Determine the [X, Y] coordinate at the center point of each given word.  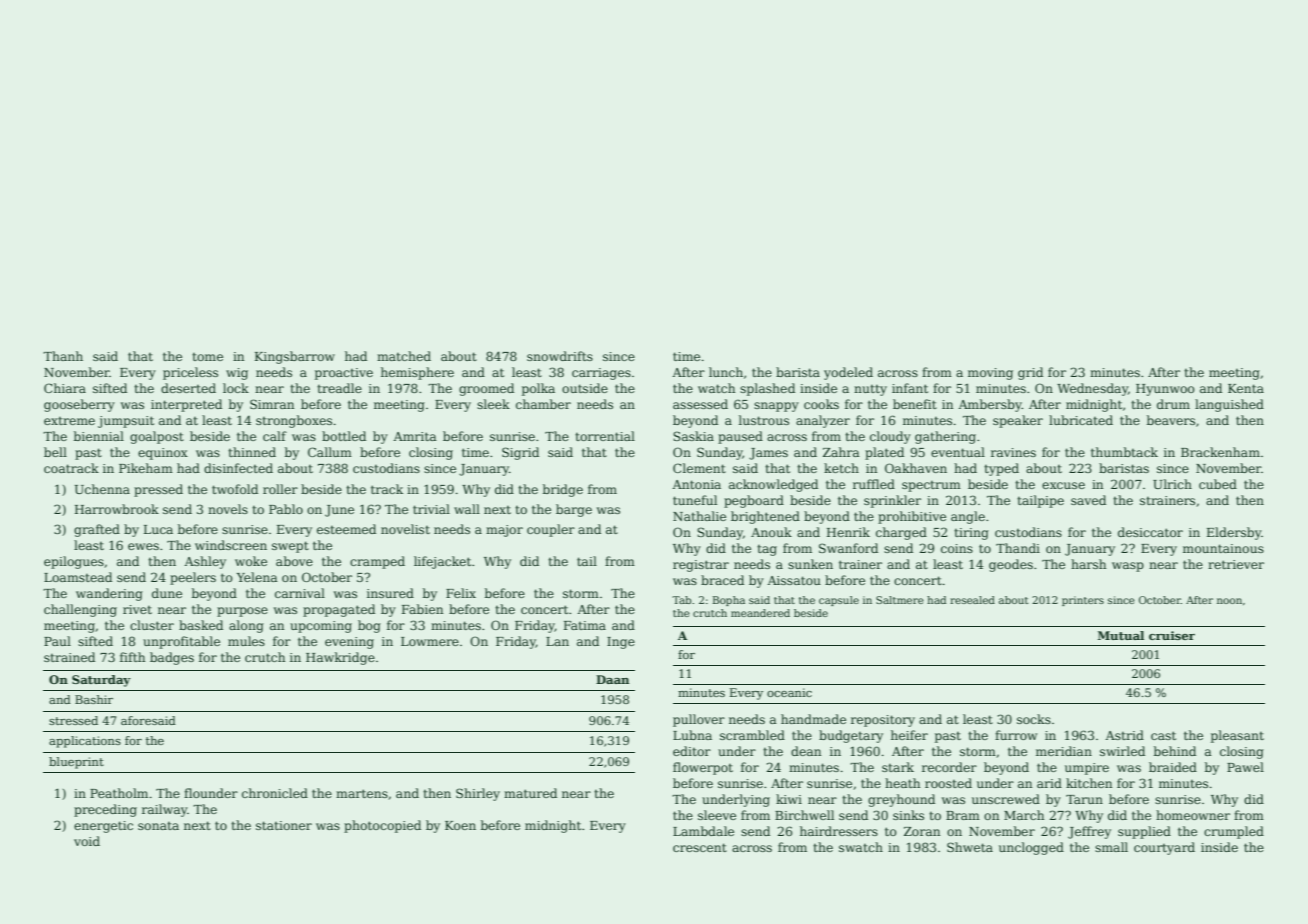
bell [55, 452]
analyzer [823, 421]
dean [806, 751]
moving [990, 374]
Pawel [1245, 767]
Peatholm [119, 793]
